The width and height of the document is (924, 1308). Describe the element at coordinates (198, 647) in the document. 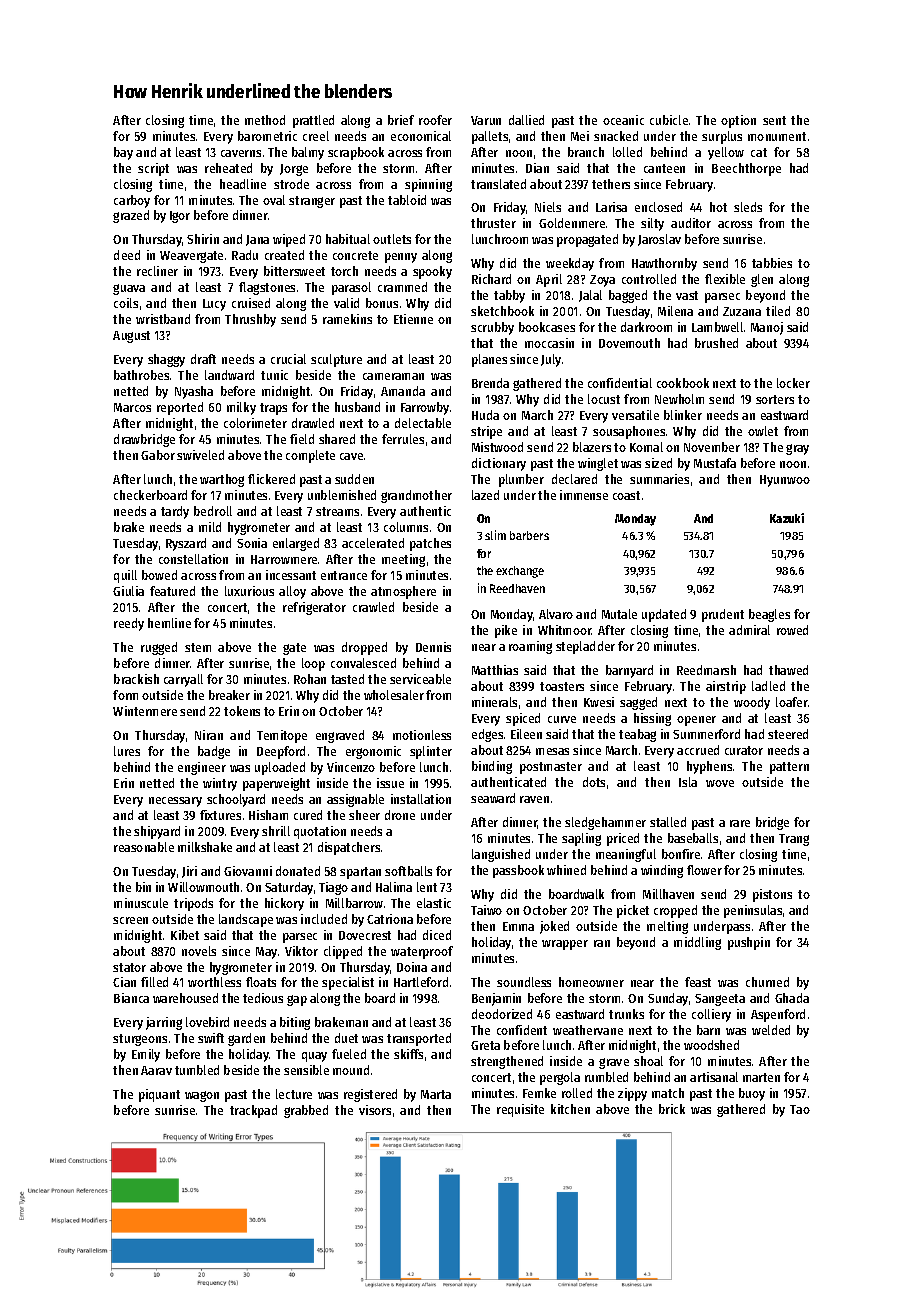

I see `stem` at that location.
